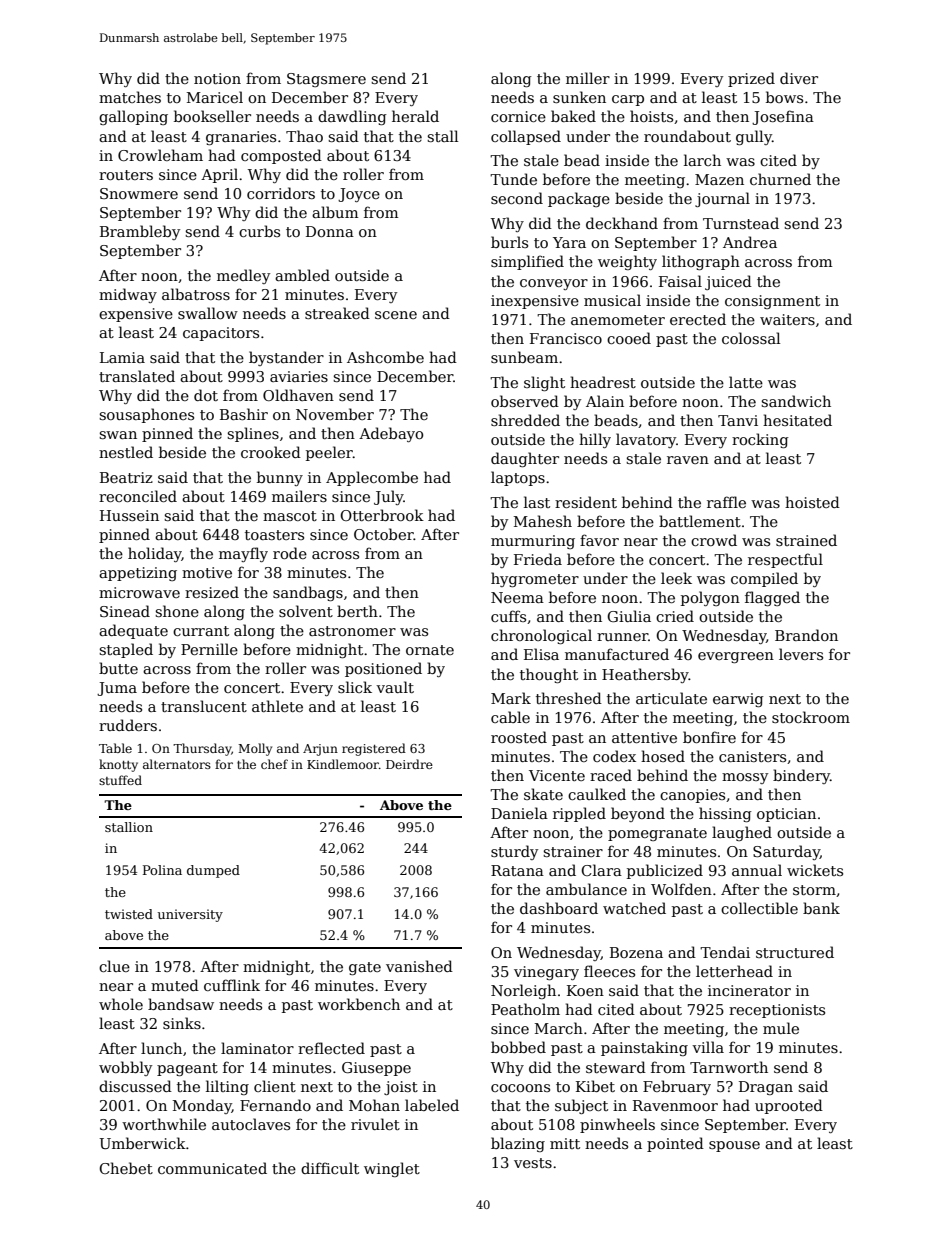 This screenshot has height=1233, width=952. I want to click on diver, so click(799, 78).
